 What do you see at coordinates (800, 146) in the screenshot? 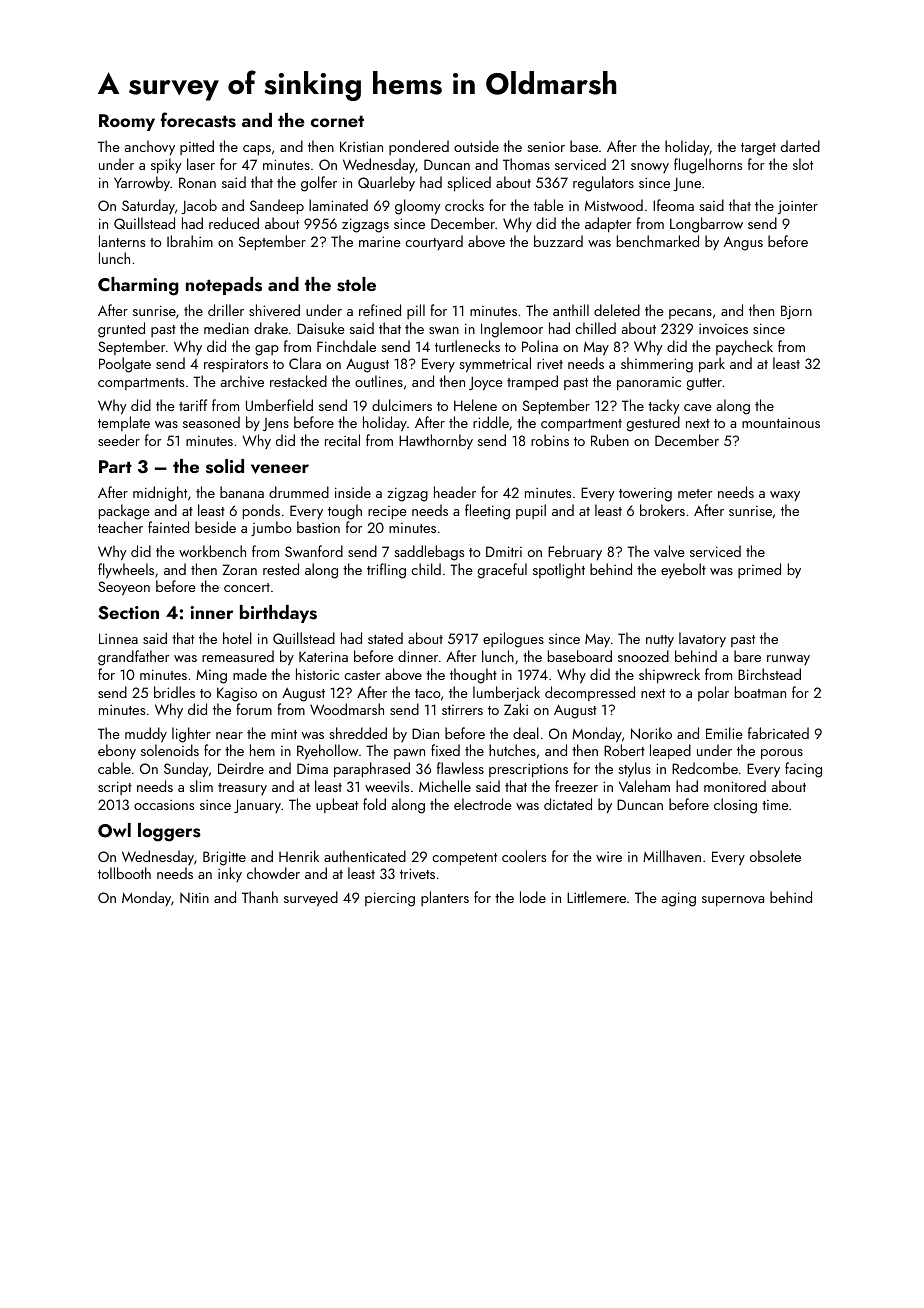
I see `darted` at bounding box center [800, 146].
